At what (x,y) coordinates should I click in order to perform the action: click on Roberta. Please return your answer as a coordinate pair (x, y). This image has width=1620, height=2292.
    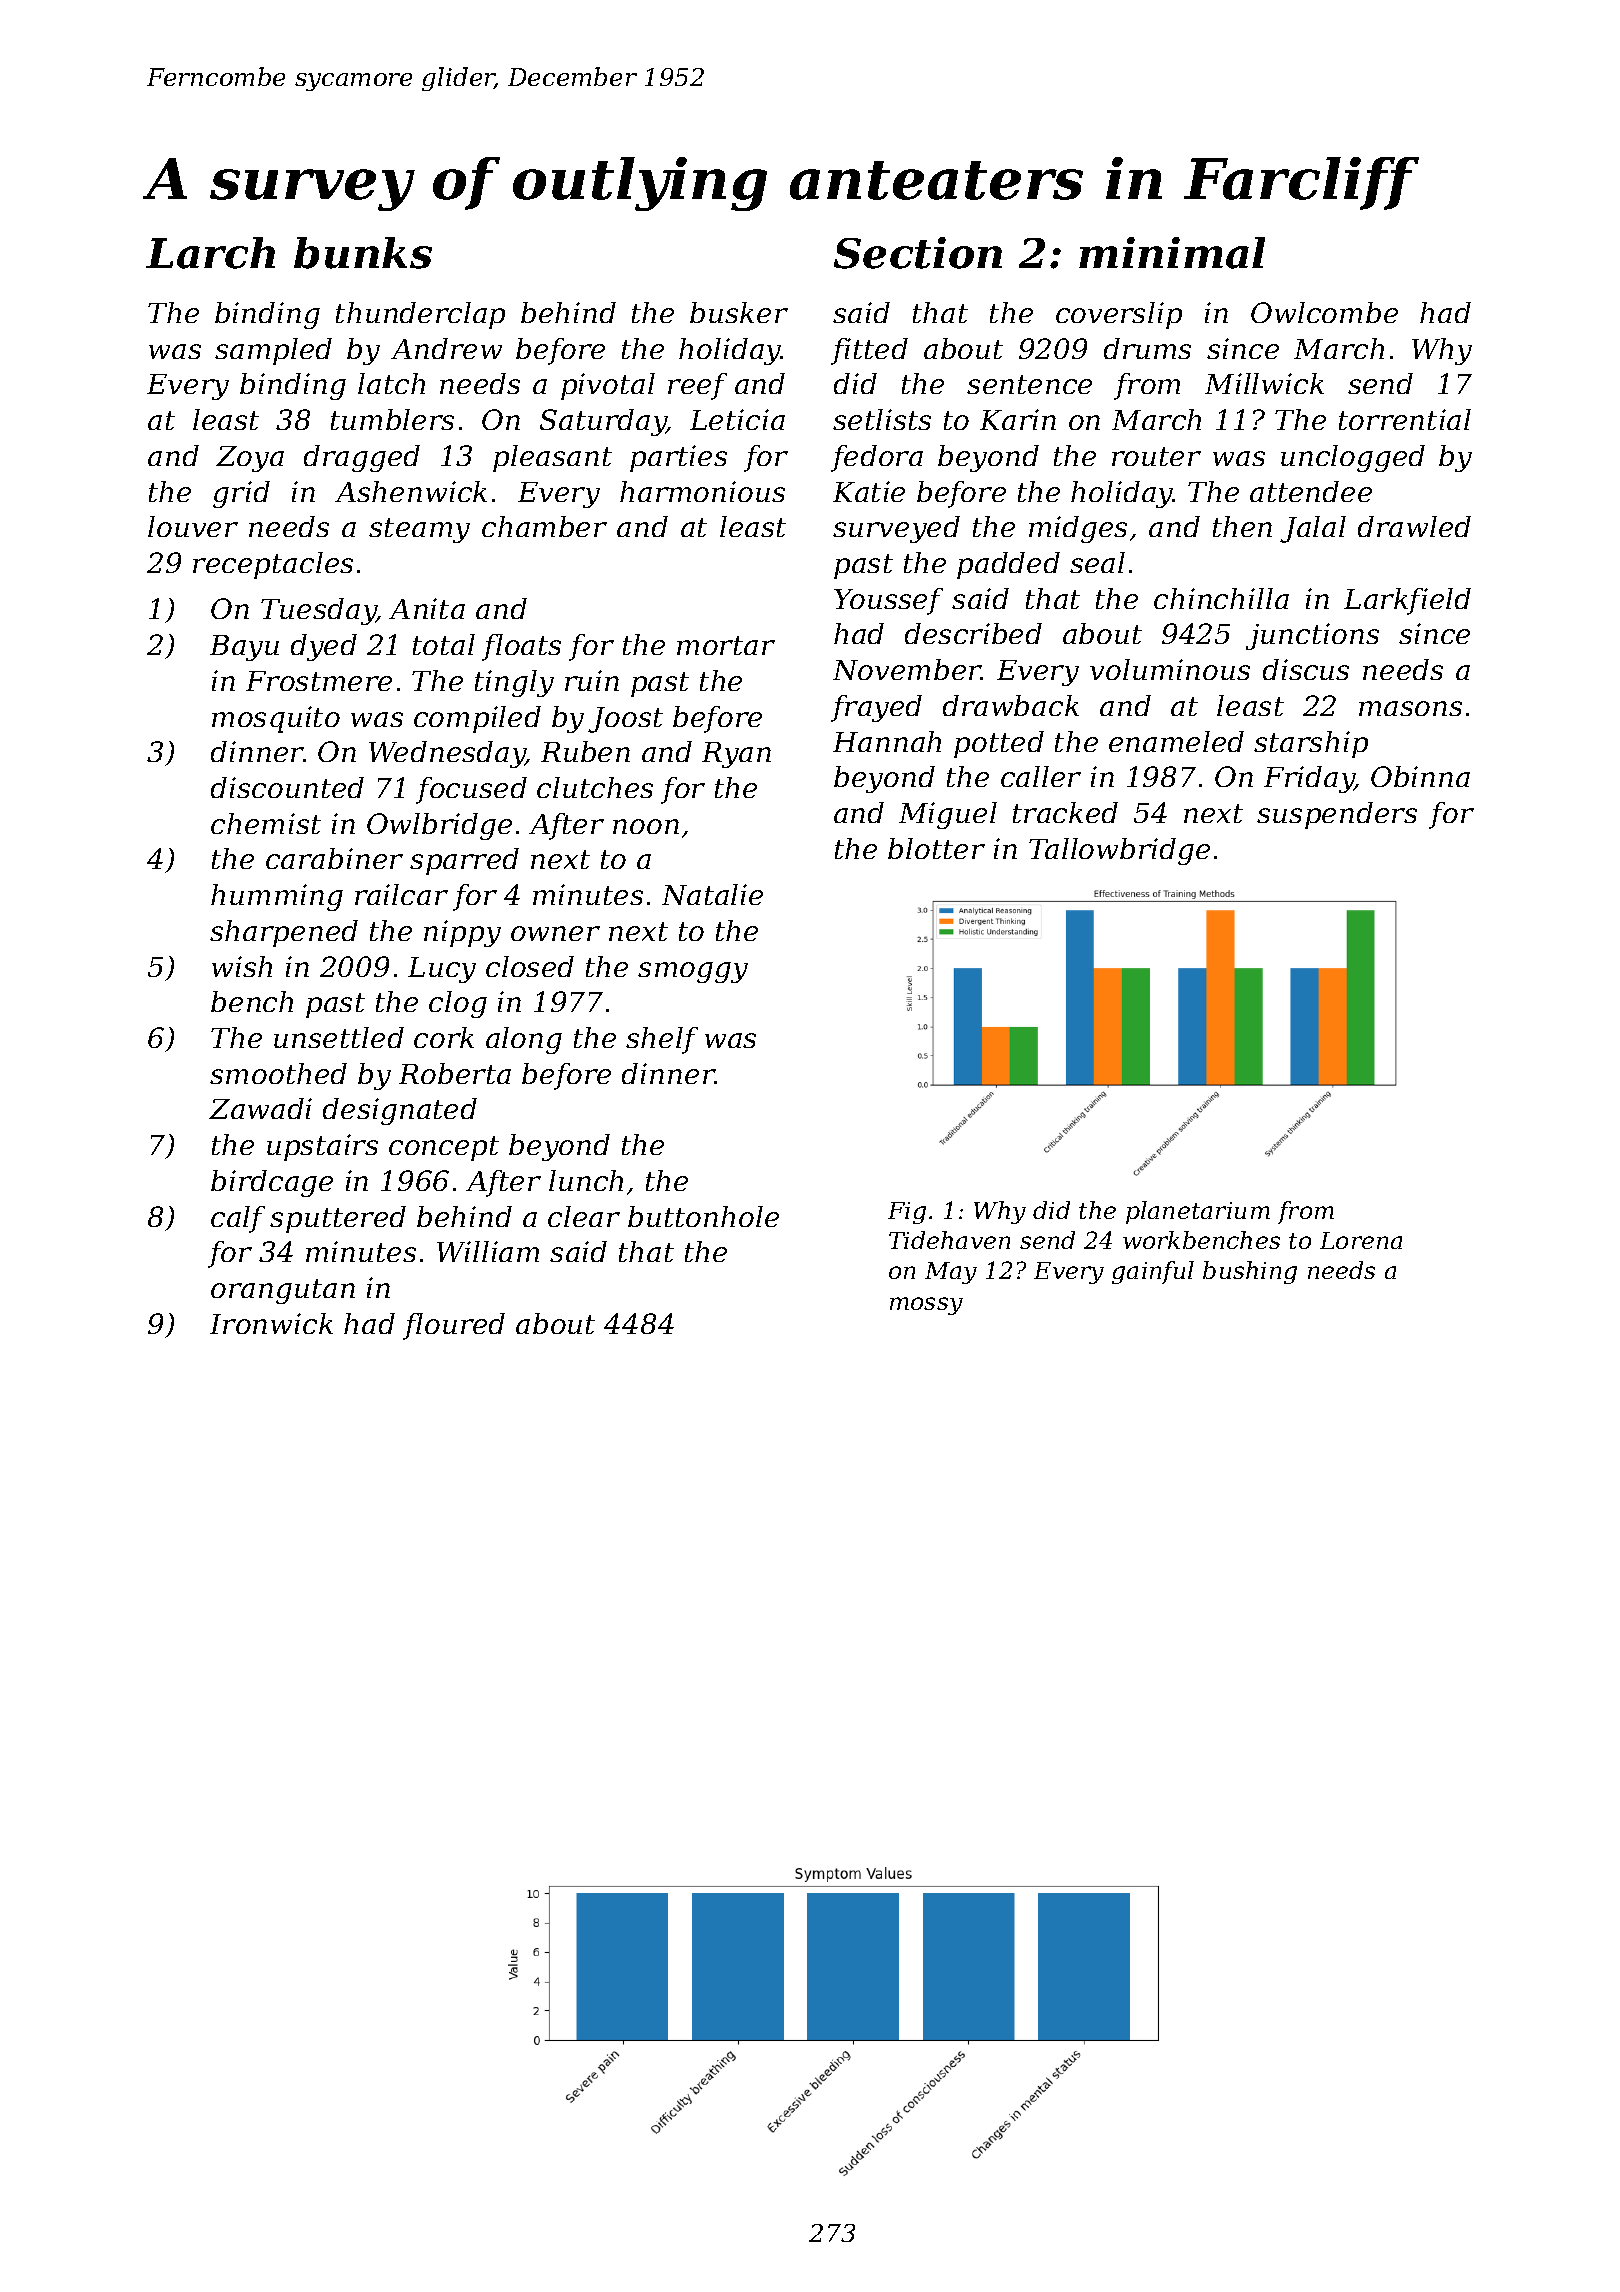
    Looking at the image, I should click on (455, 1073).
